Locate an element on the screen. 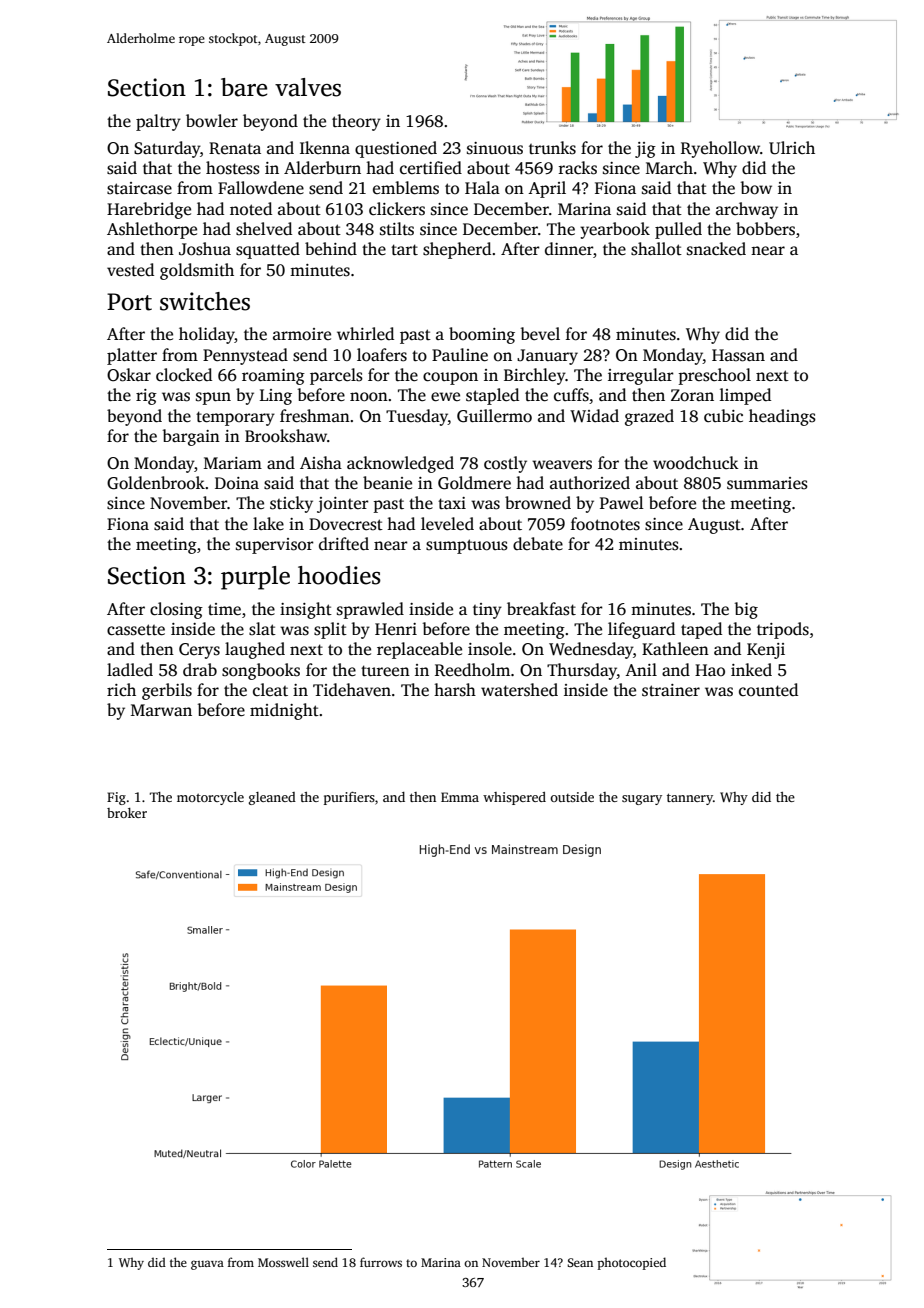 The image size is (924, 1308). whirled is located at coordinates (365, 334).
